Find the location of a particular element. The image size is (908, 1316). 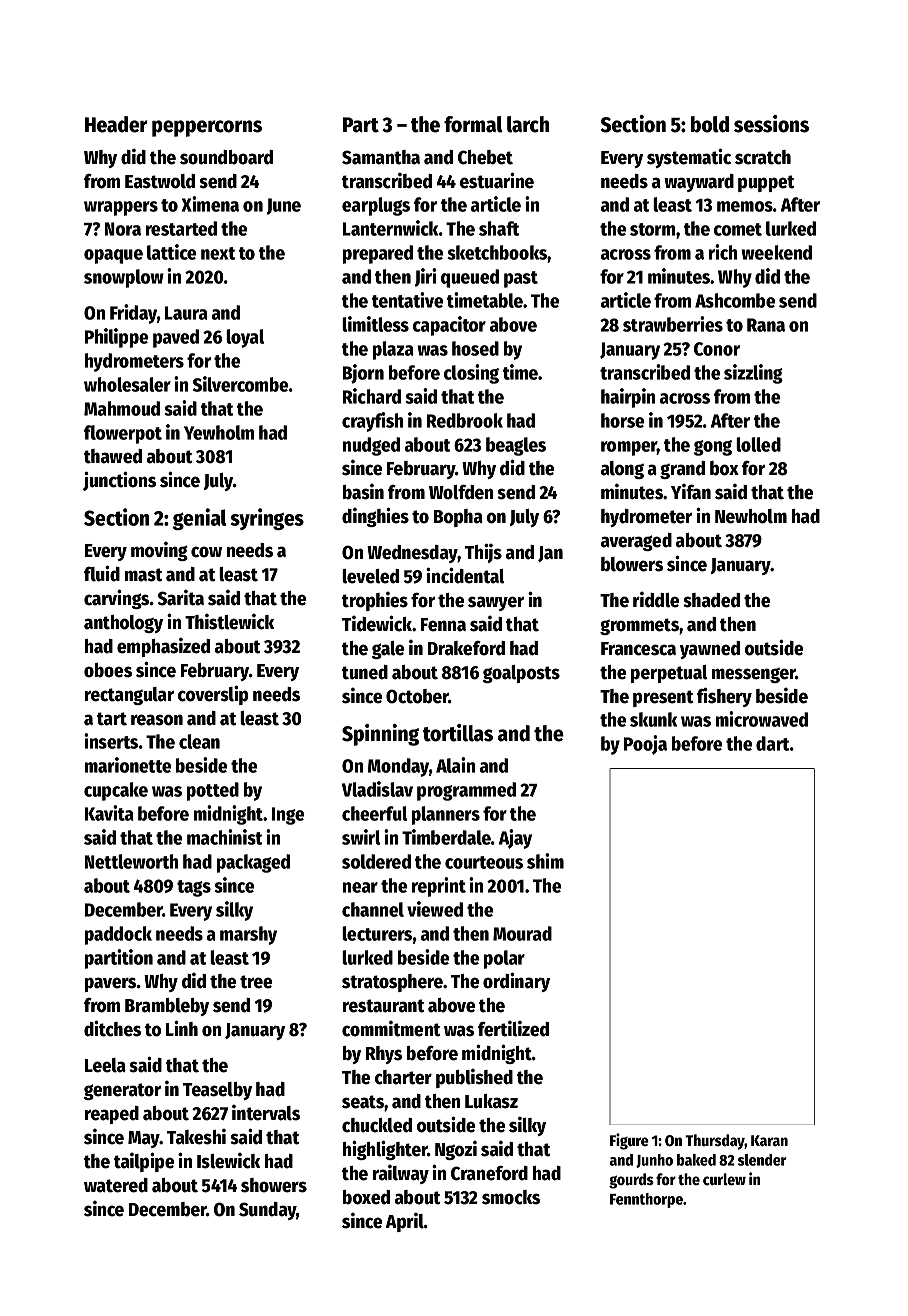

watered is located at coordinates (116, 1185).
